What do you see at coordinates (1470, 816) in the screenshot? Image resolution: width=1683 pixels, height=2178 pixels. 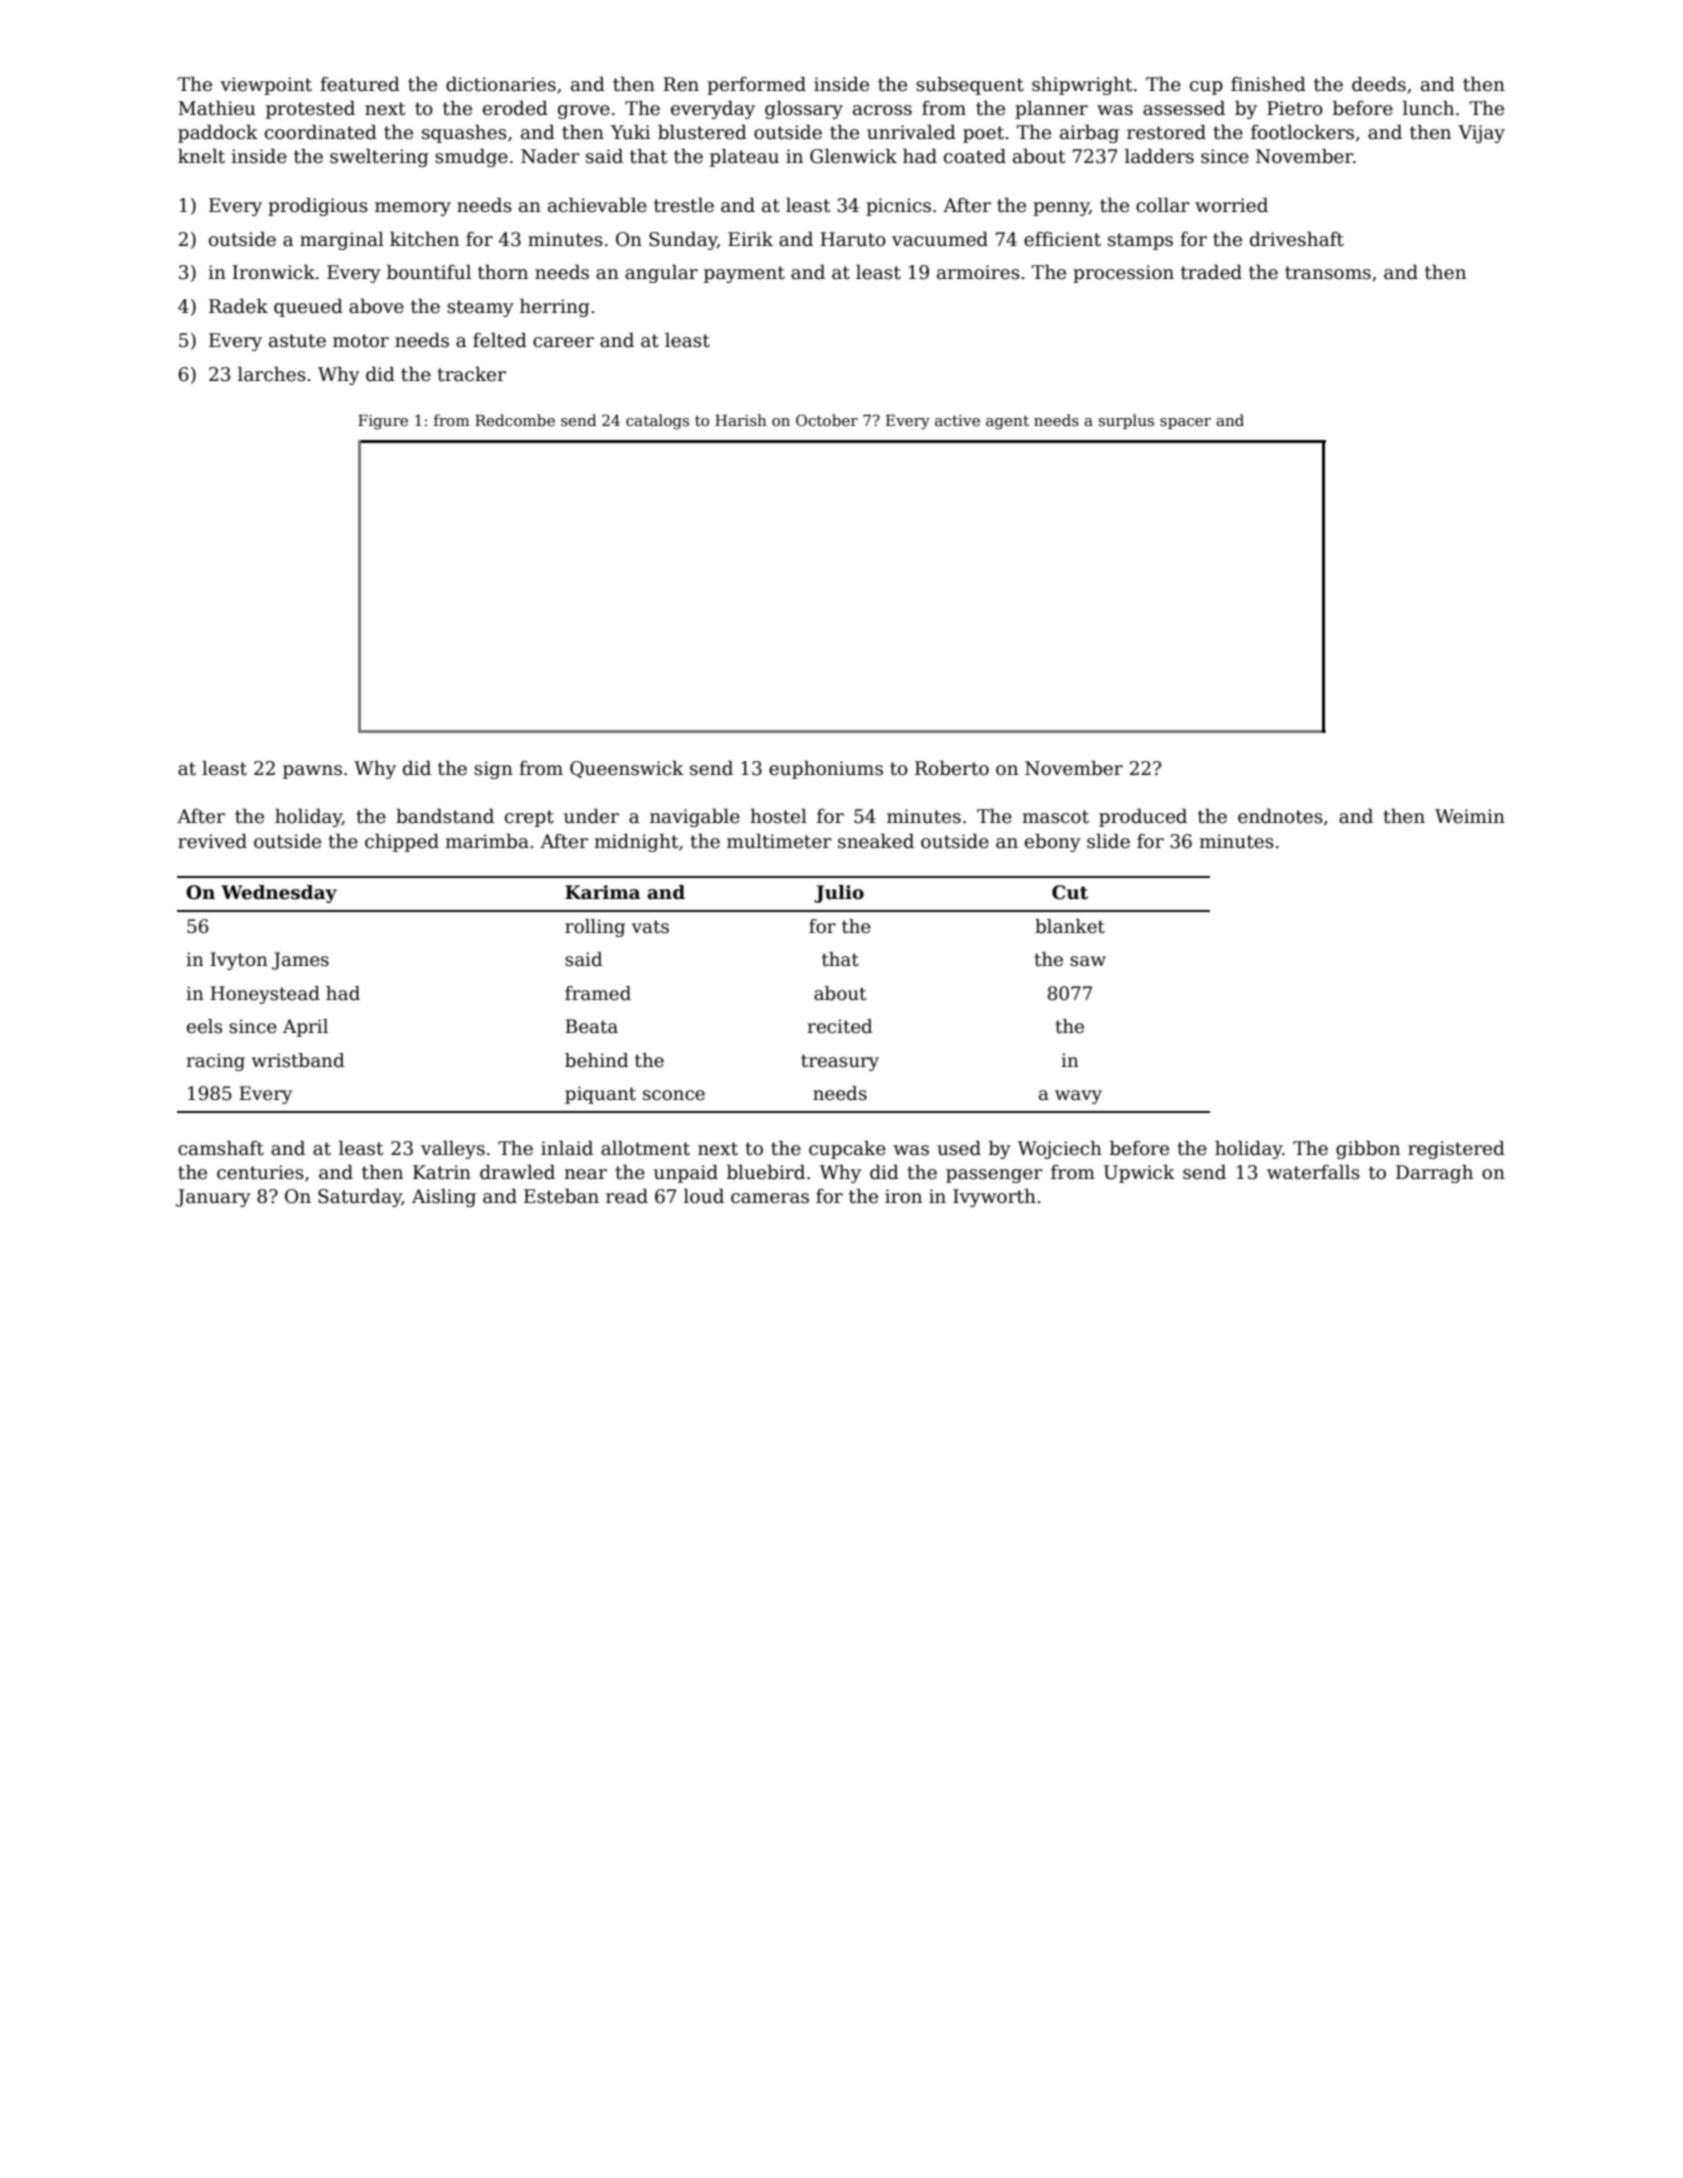 I see `Weimin` at bounding box center [1470, 816].
